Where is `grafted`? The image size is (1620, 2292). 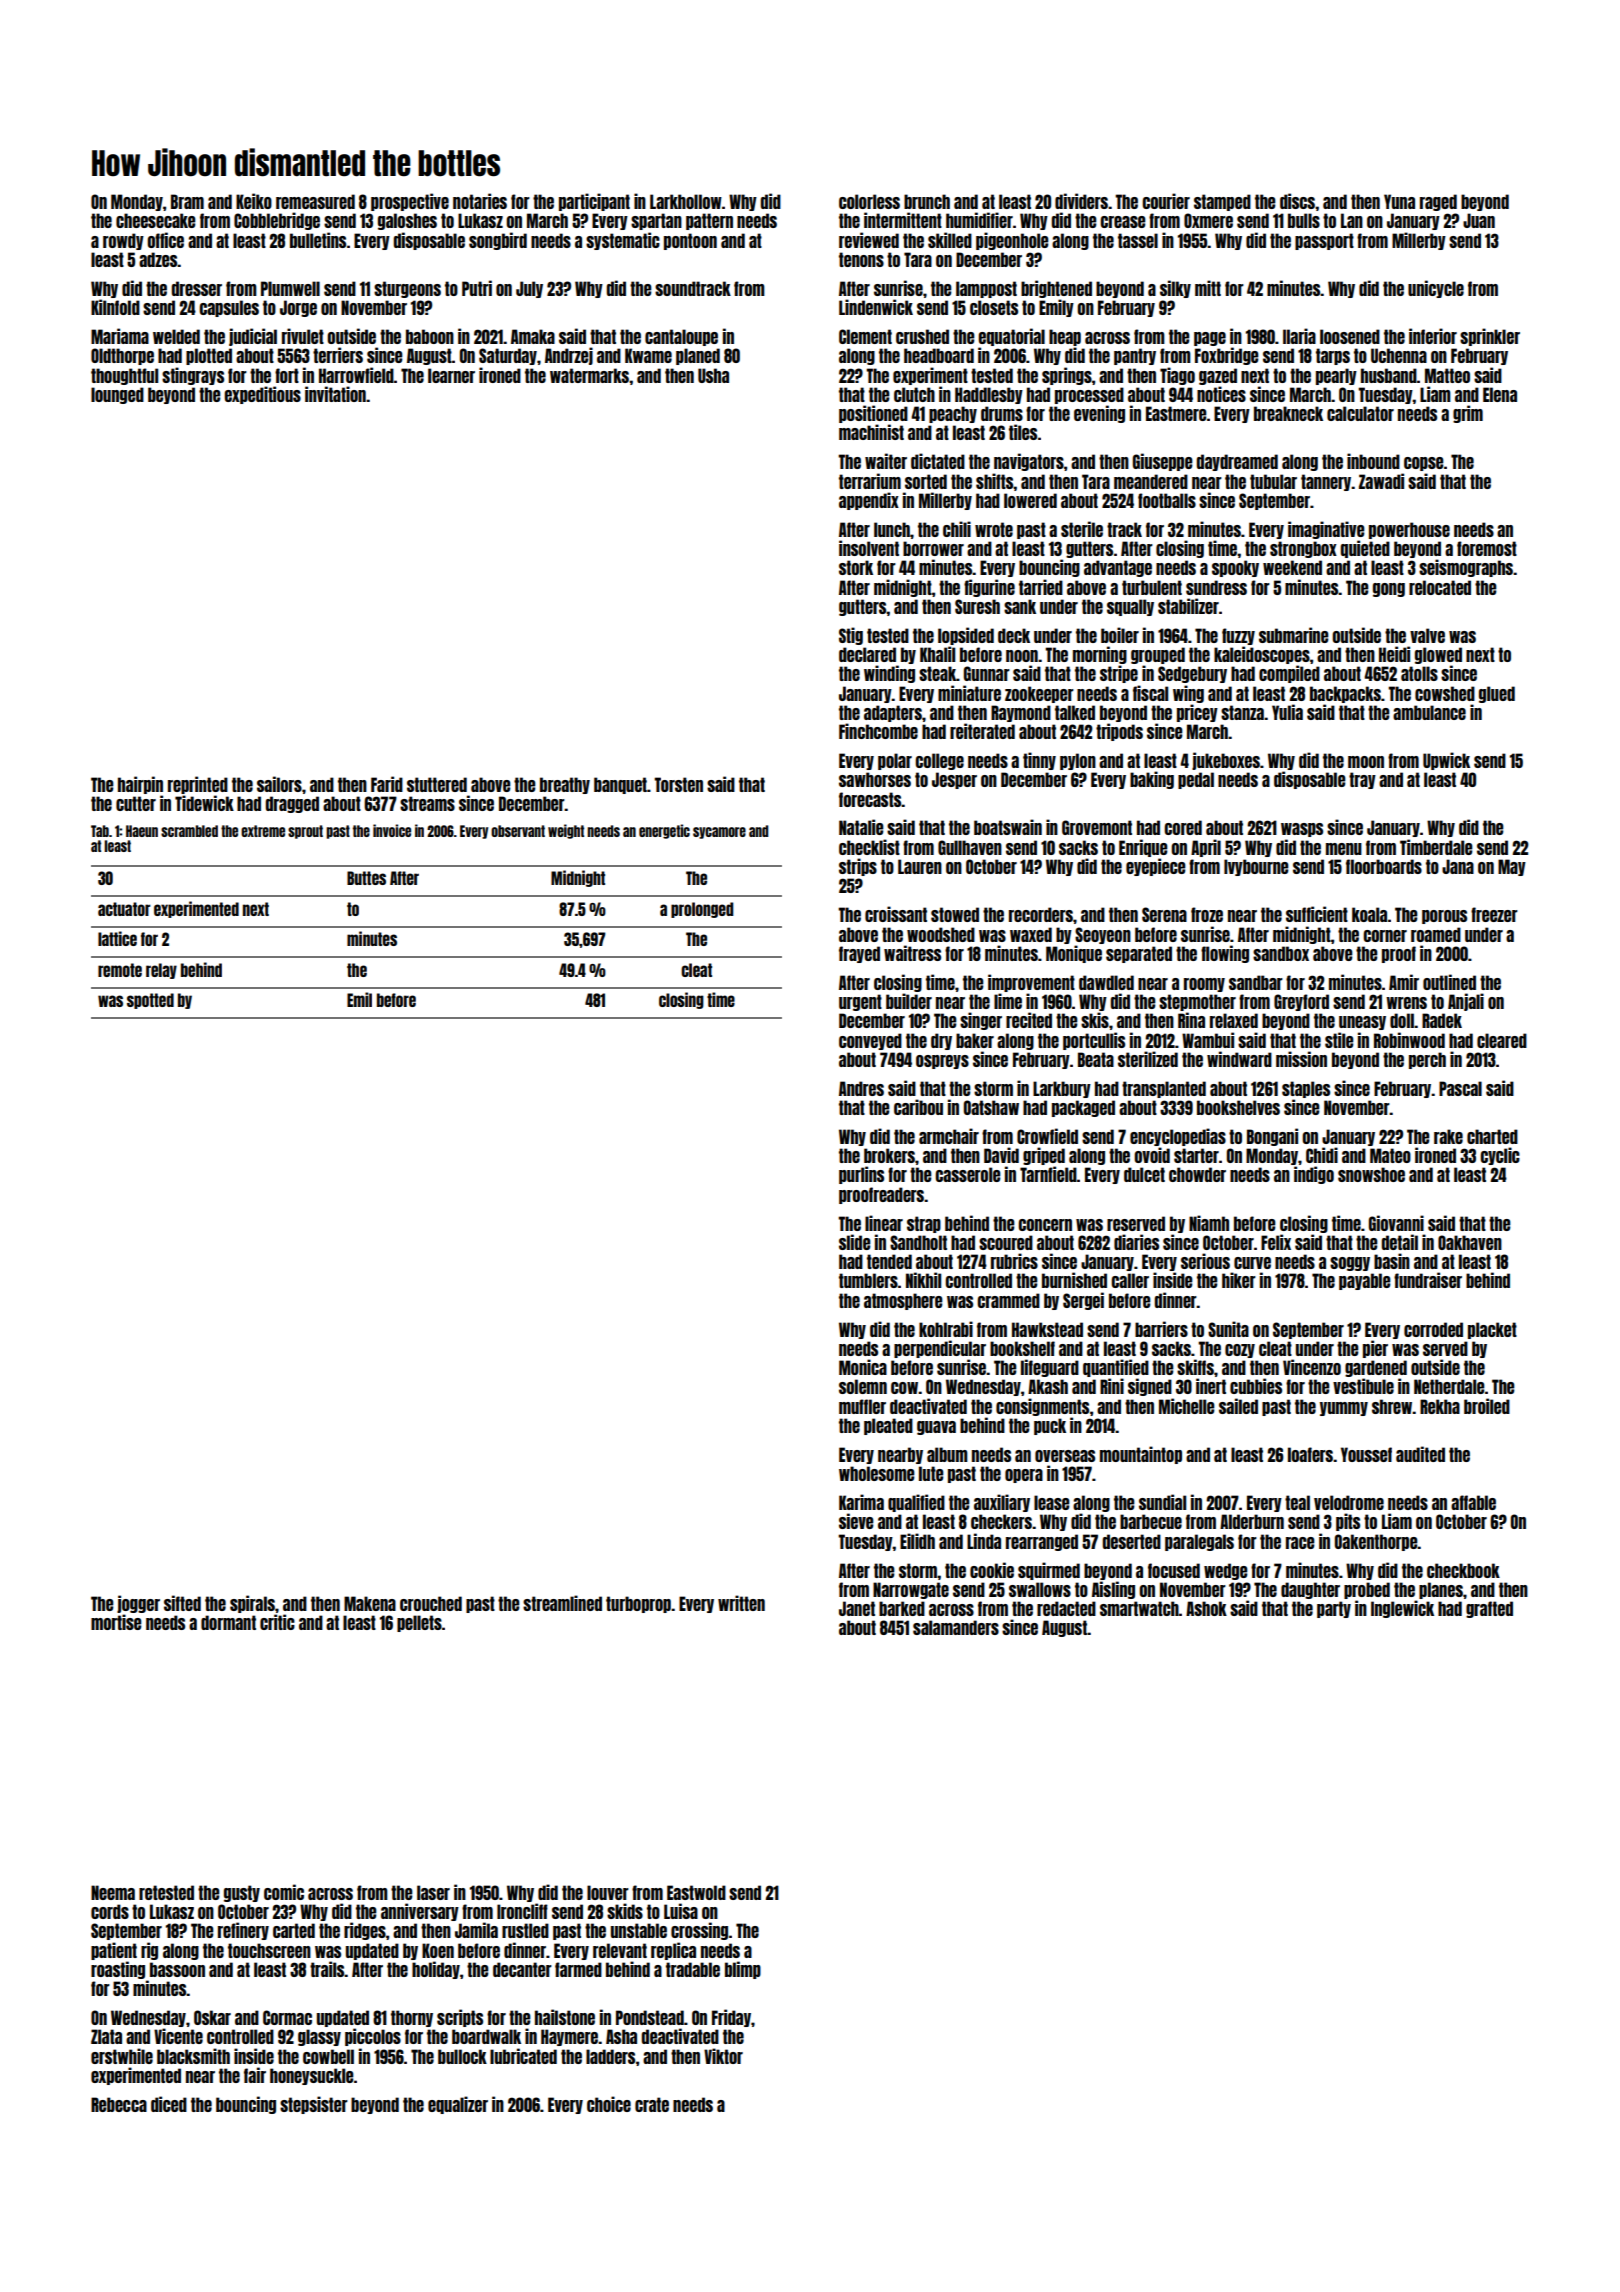 grafted is located at coordinates (1489, 1609).
